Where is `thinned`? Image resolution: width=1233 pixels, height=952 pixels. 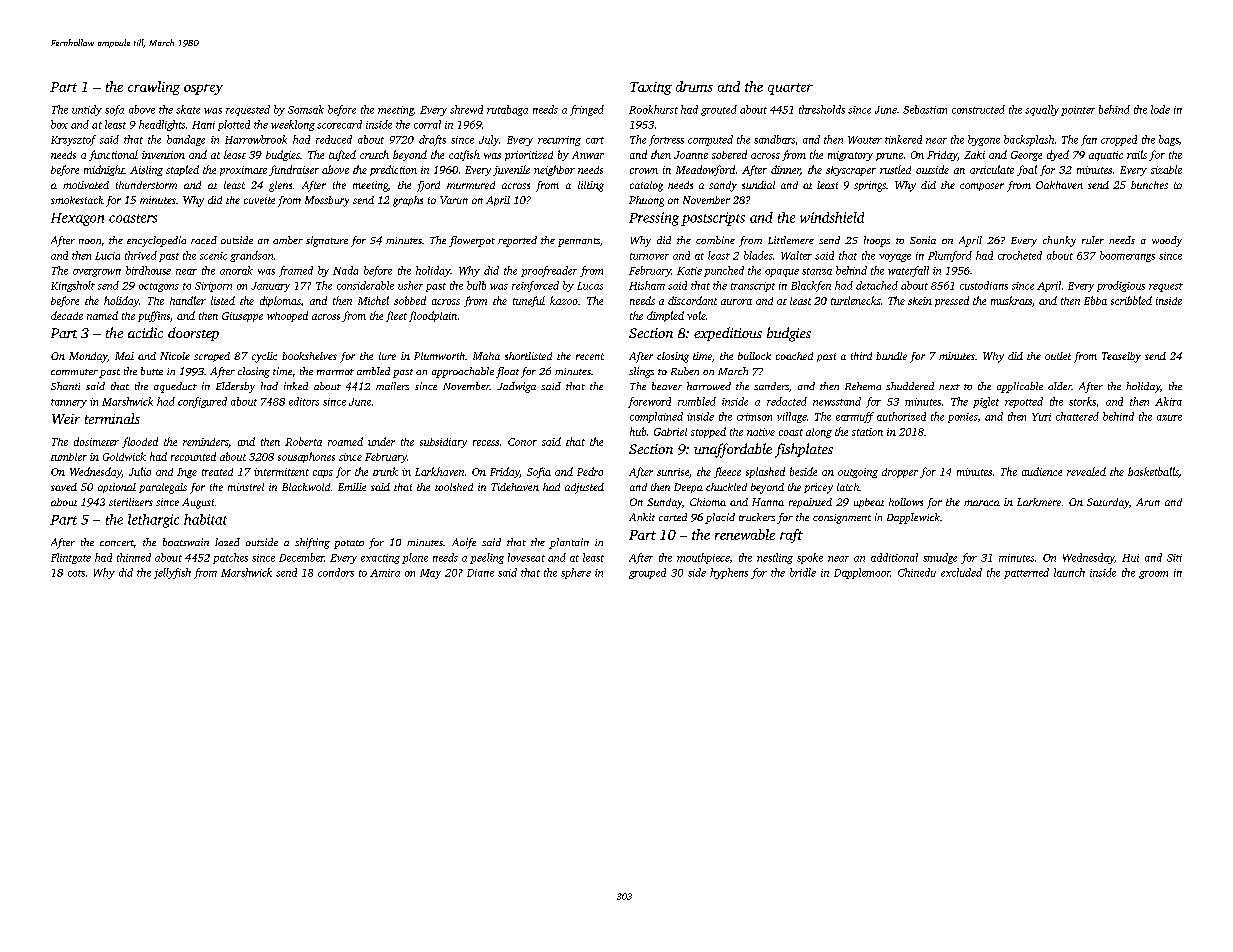 thinned is located at coordinates (134, 557).
